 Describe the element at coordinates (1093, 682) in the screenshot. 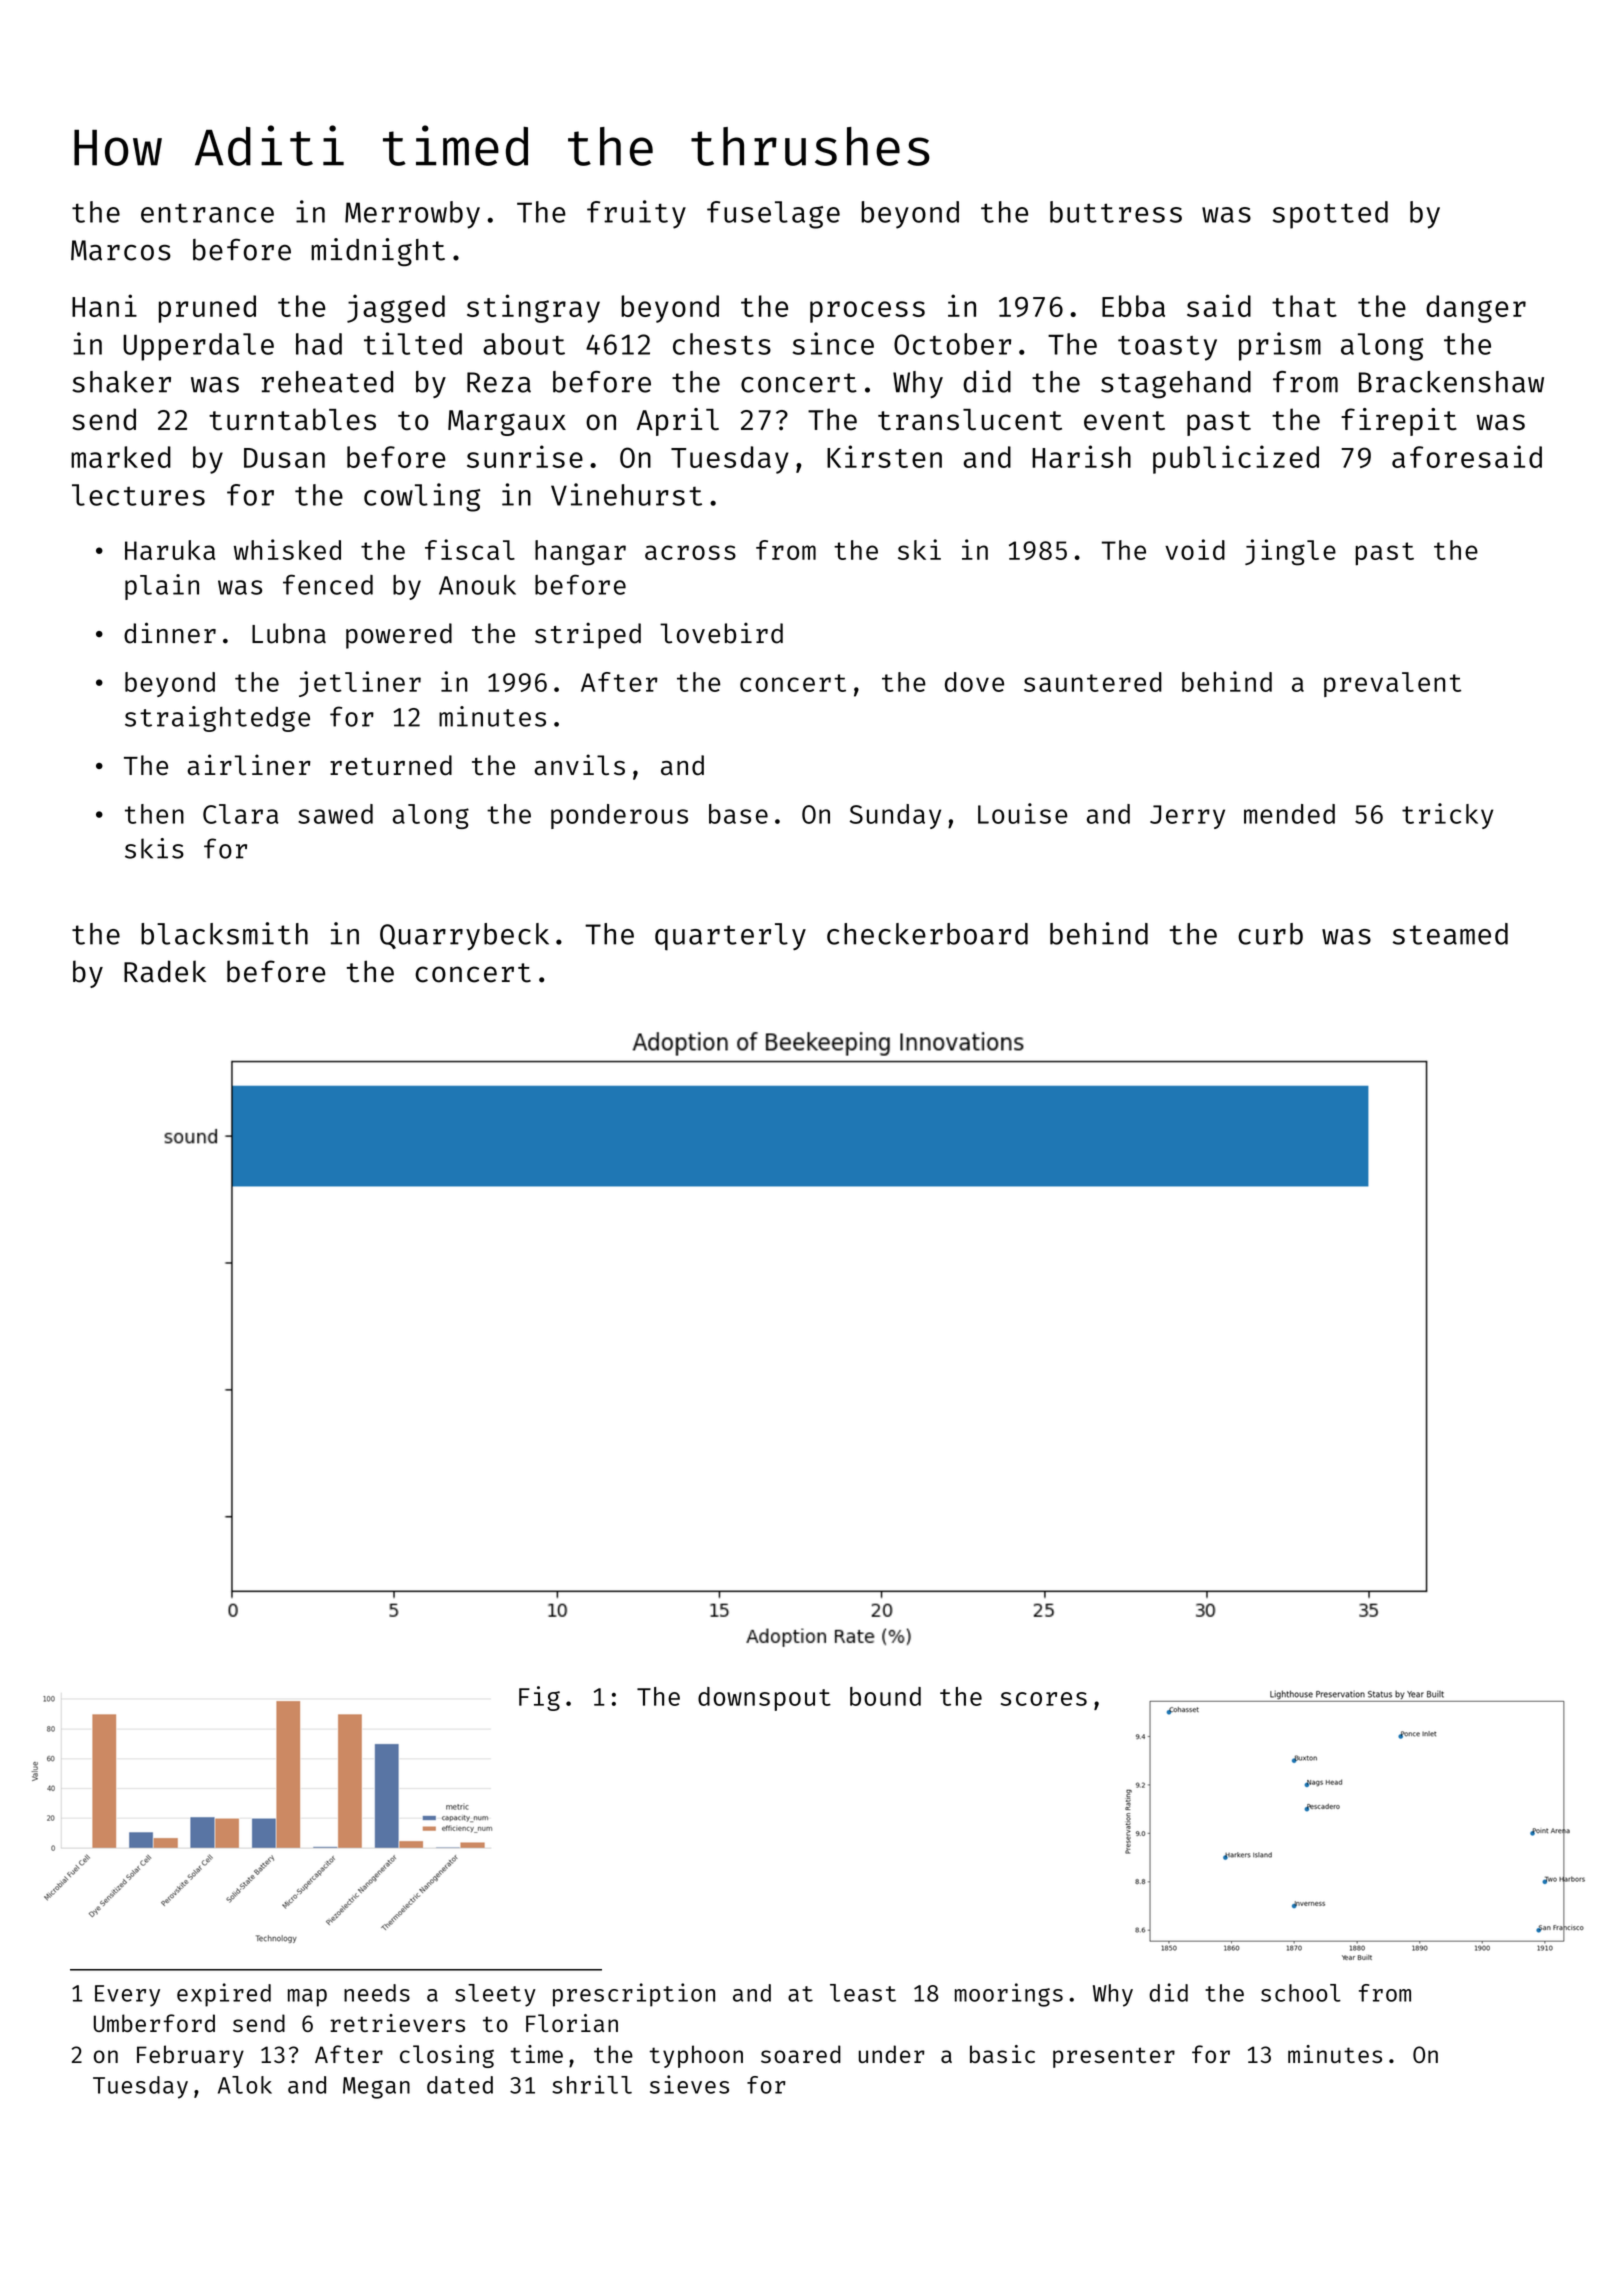

I see `sauntered` at that location.
